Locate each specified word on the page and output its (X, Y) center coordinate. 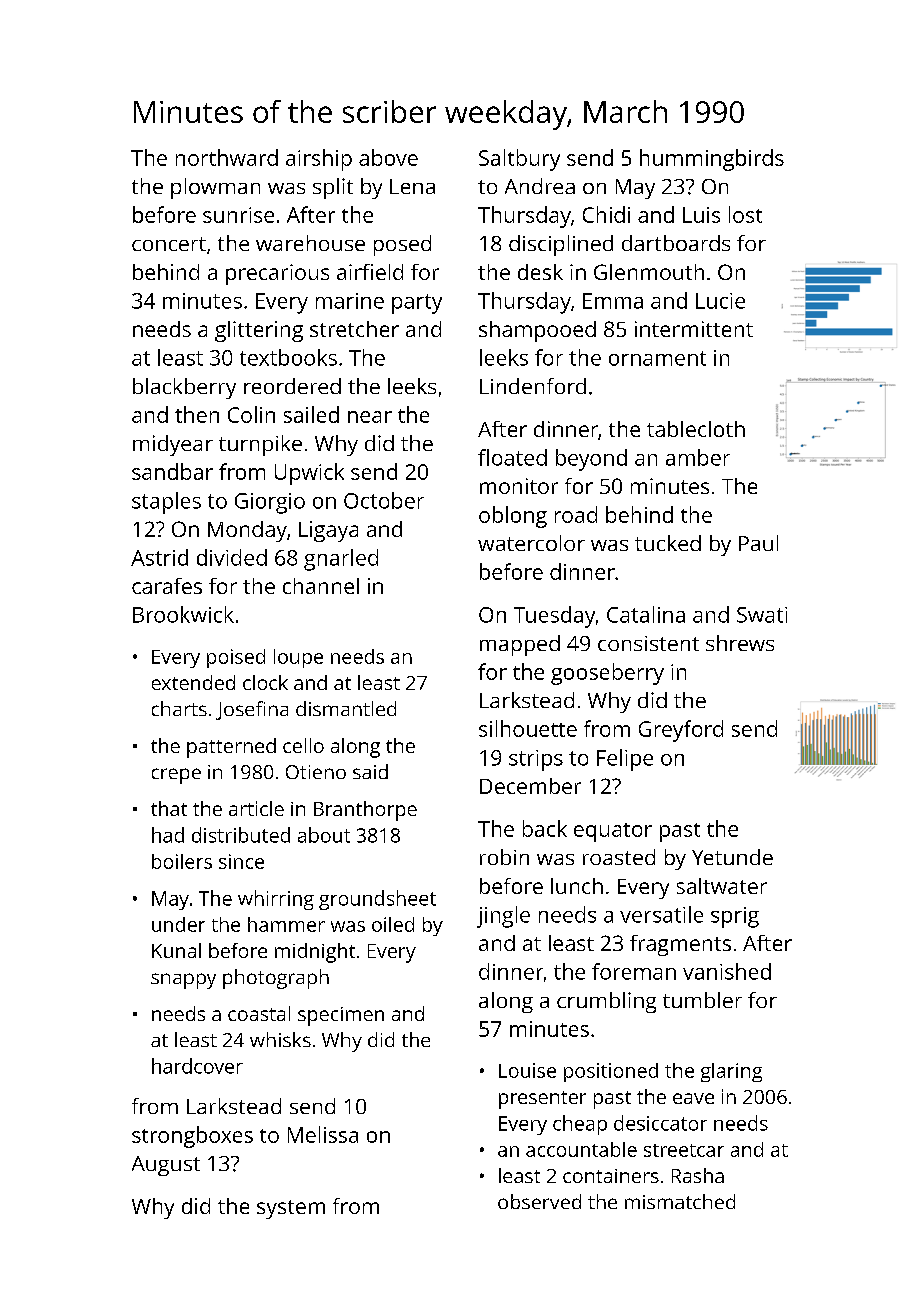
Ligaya (328, 531)
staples (166, 503)
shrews (740, 643)
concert (169, 244)
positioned (611, 1072)
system (291, 1209)
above (388, 157)
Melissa (323, 1134)
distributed (241, 835)
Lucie (720, 301)
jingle (503, 917)
